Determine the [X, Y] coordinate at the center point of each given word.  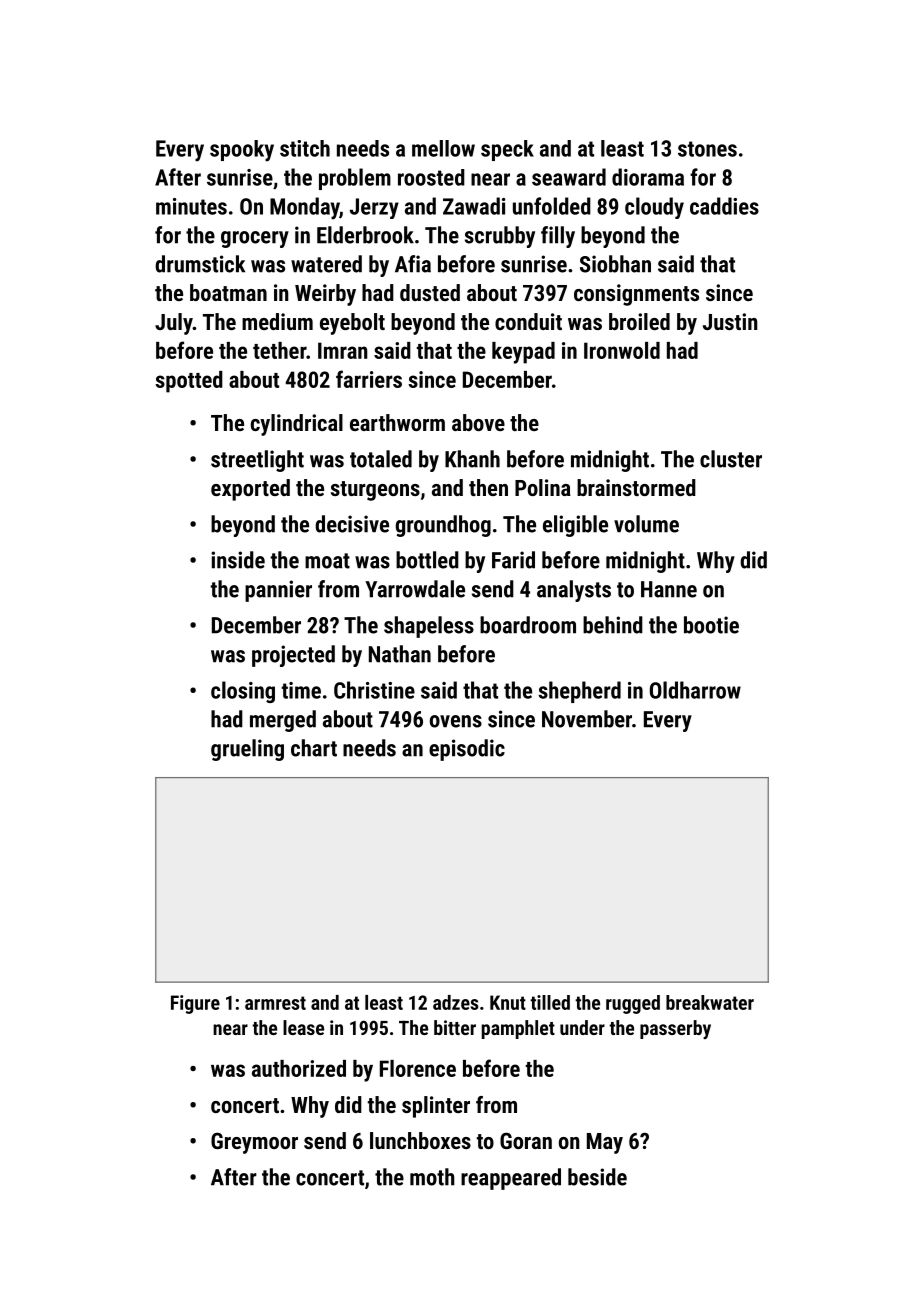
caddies [724, 206]
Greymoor [254, 1143]
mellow [443, 148]
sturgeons [375, 491]
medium [277, 321]
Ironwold [622, 350]
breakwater [710, 1002]
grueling [247, 750]
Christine [374, 690]
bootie [711, 625]
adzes [456, 1002]
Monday [305, 208]
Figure [195, 1004]
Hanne [669, 589]
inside [238, 560]
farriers [369, 379]
